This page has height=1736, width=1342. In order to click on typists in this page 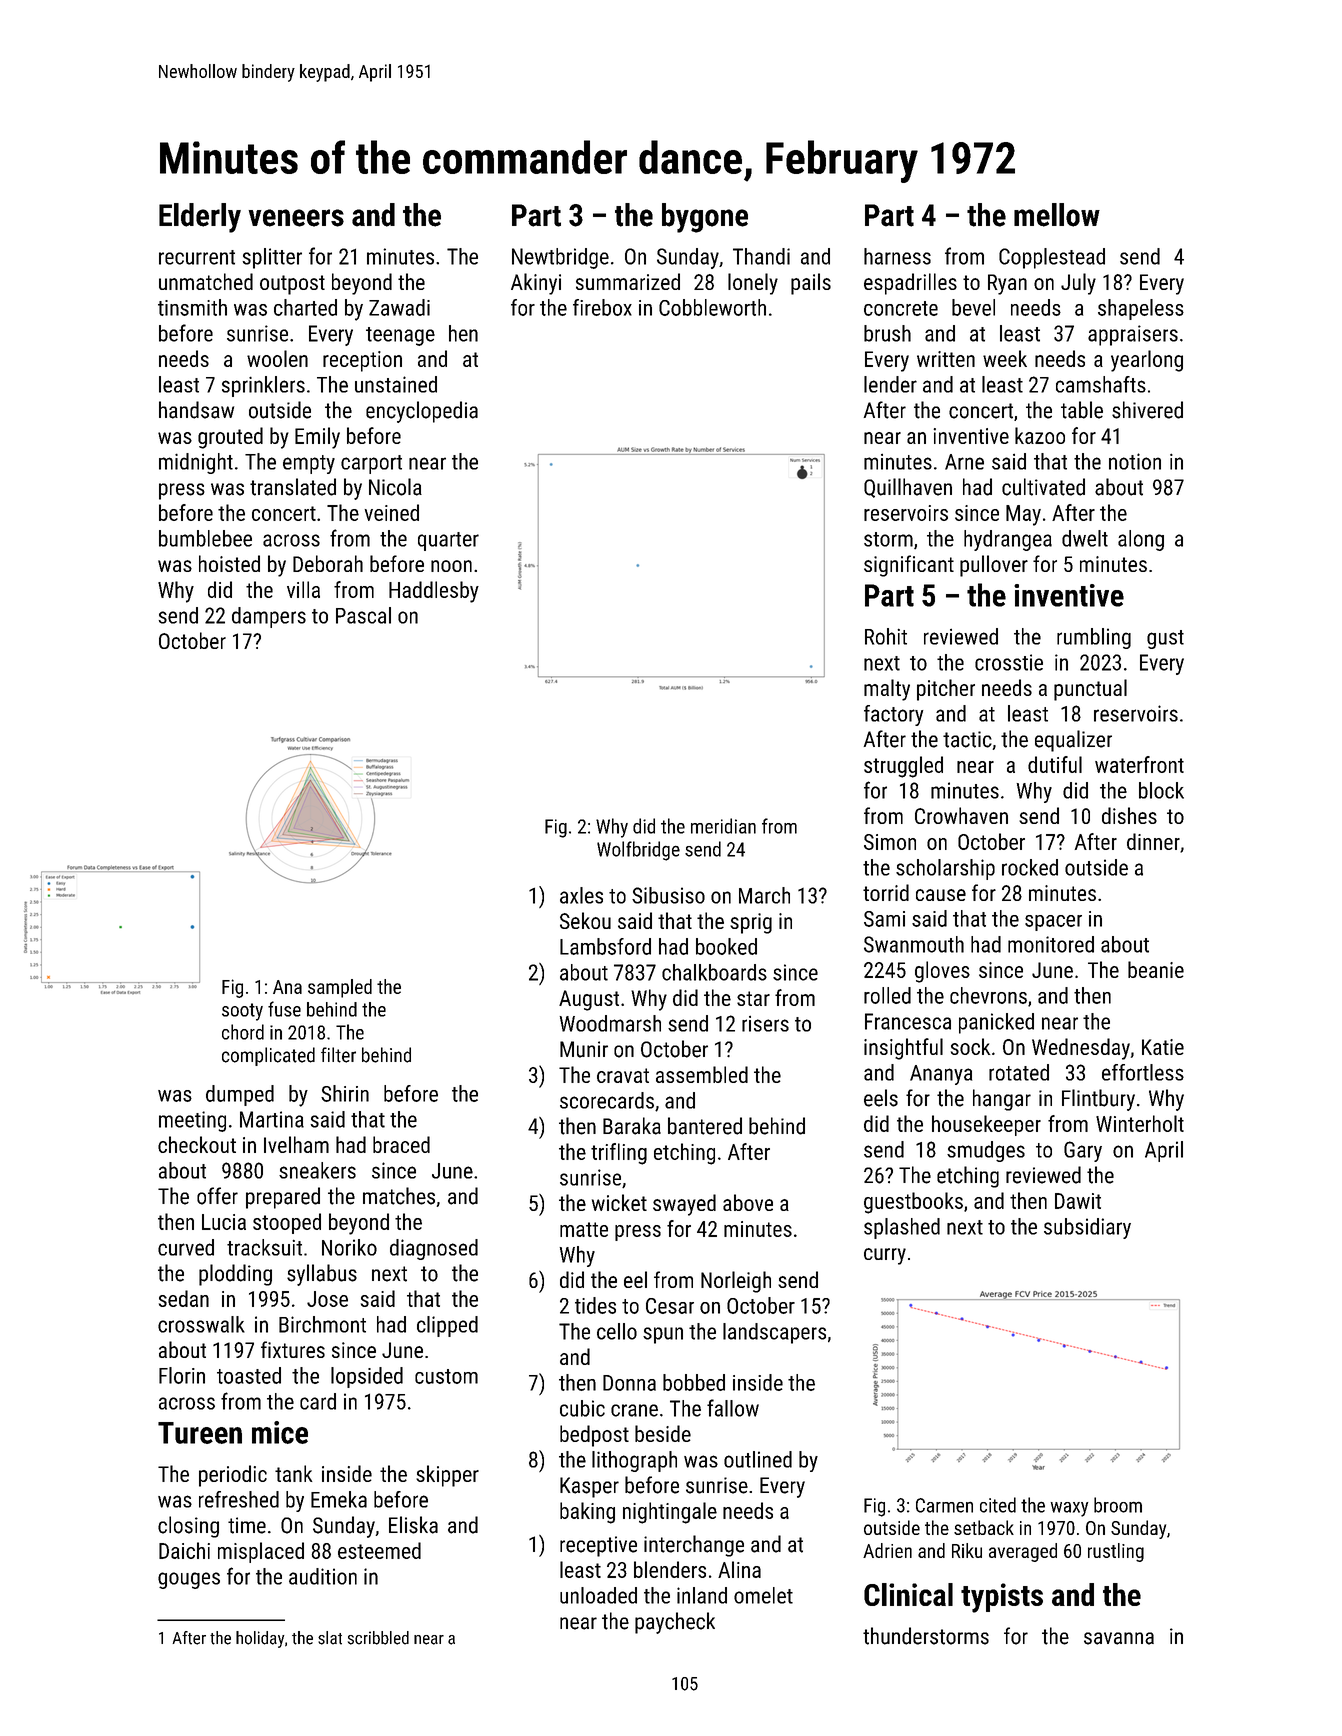, I will do `click(1002, 1598)`.
